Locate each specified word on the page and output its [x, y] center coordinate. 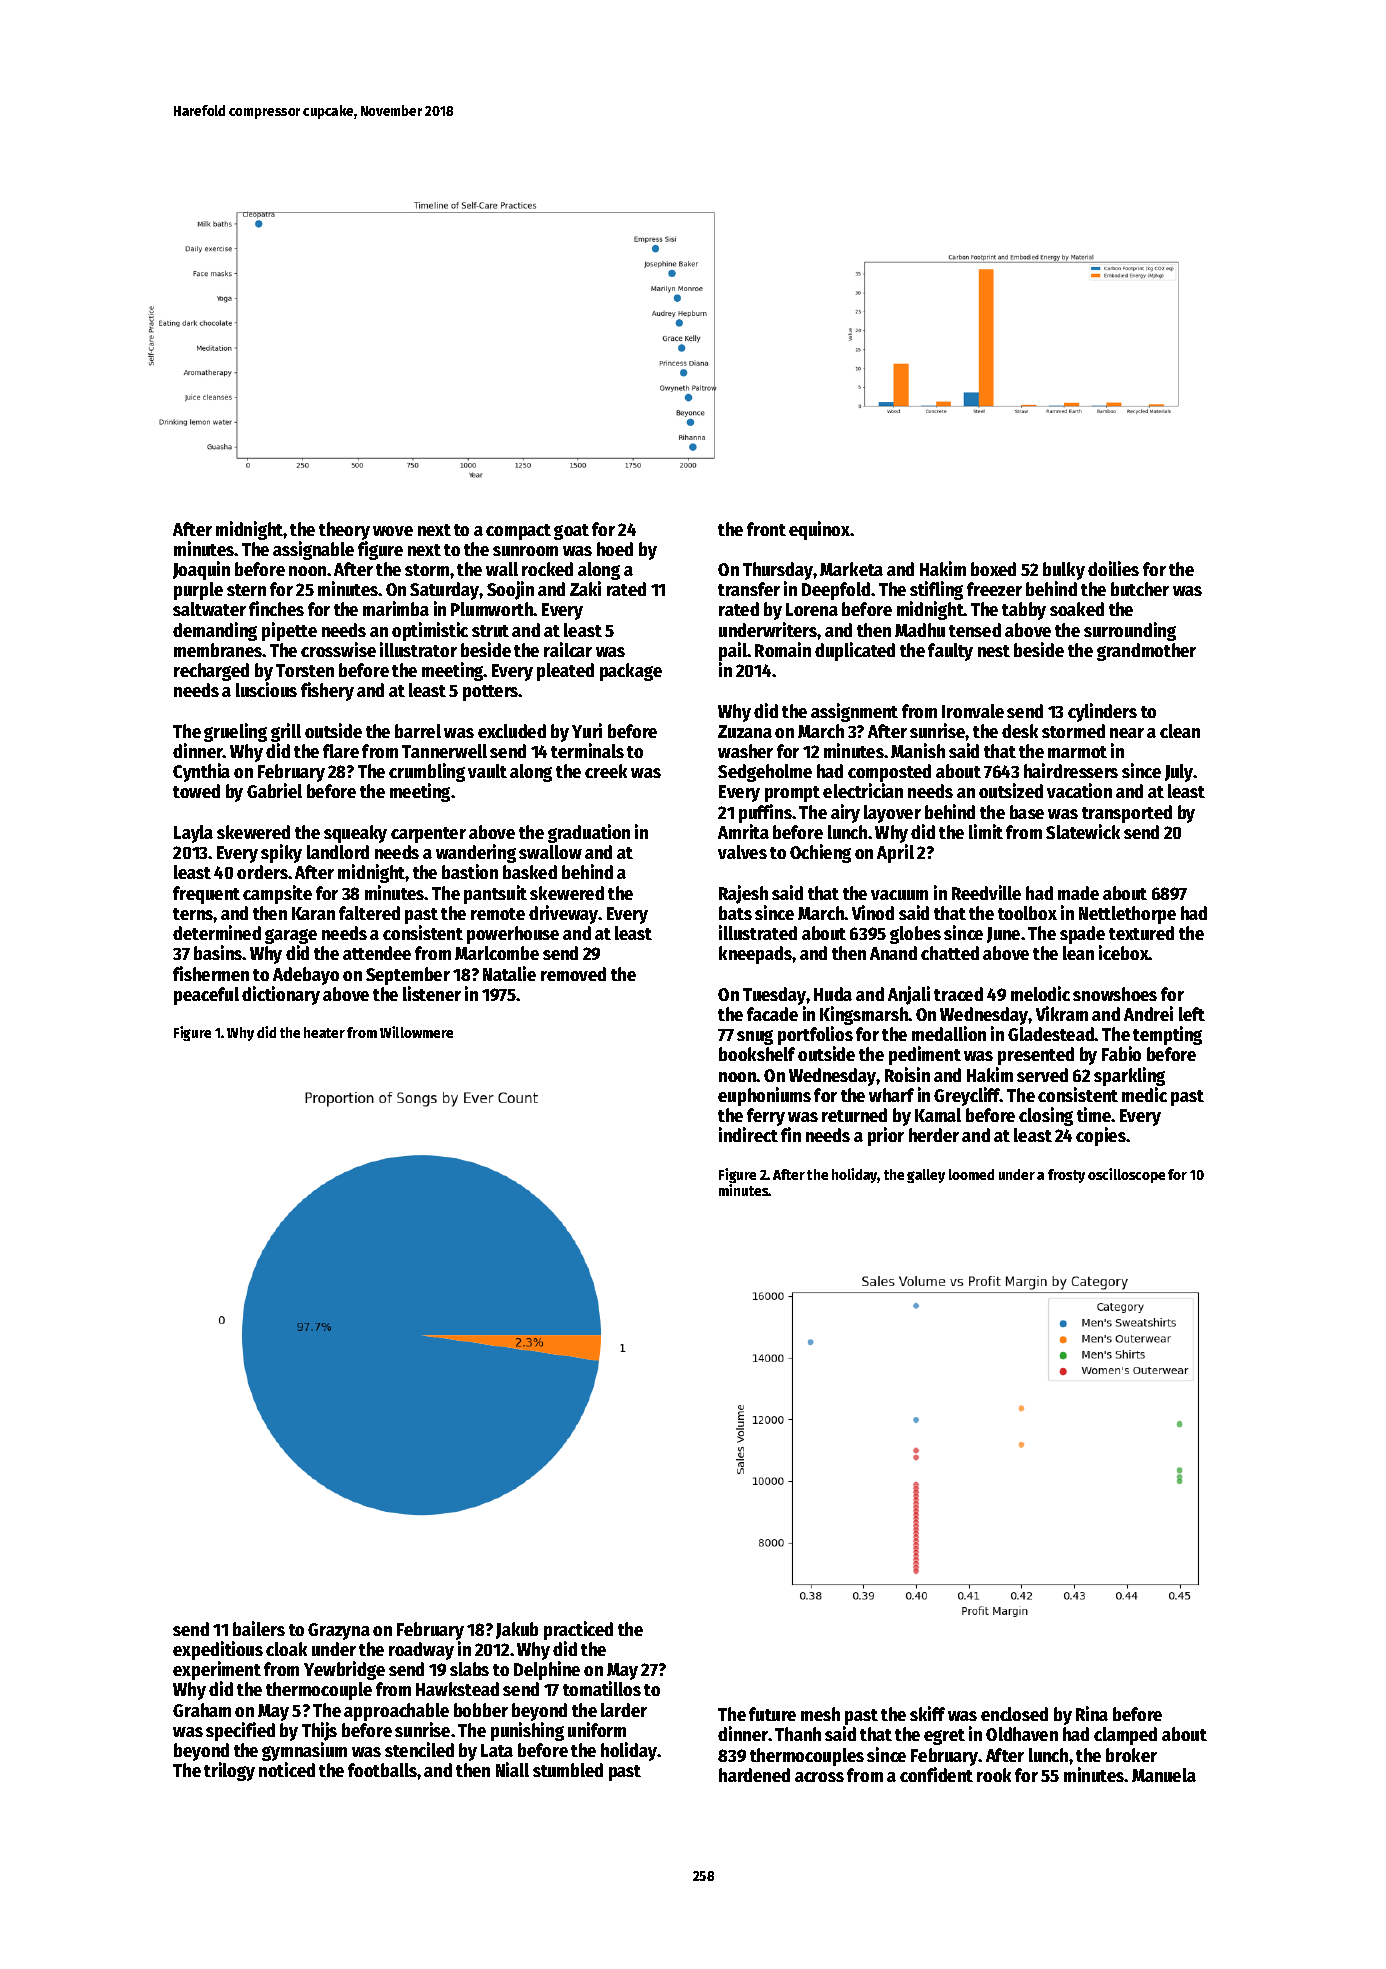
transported [1127, 814]
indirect [748, 1134]
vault [487, 771]
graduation [589, 833]
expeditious [218, 1650]
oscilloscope [1126, 1175]
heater [324, 1032]
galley [926, 1176]
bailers [259, 1628]
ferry [766, 1117]
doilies [1113, 568]
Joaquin [201, 570]
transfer [749, 589]
